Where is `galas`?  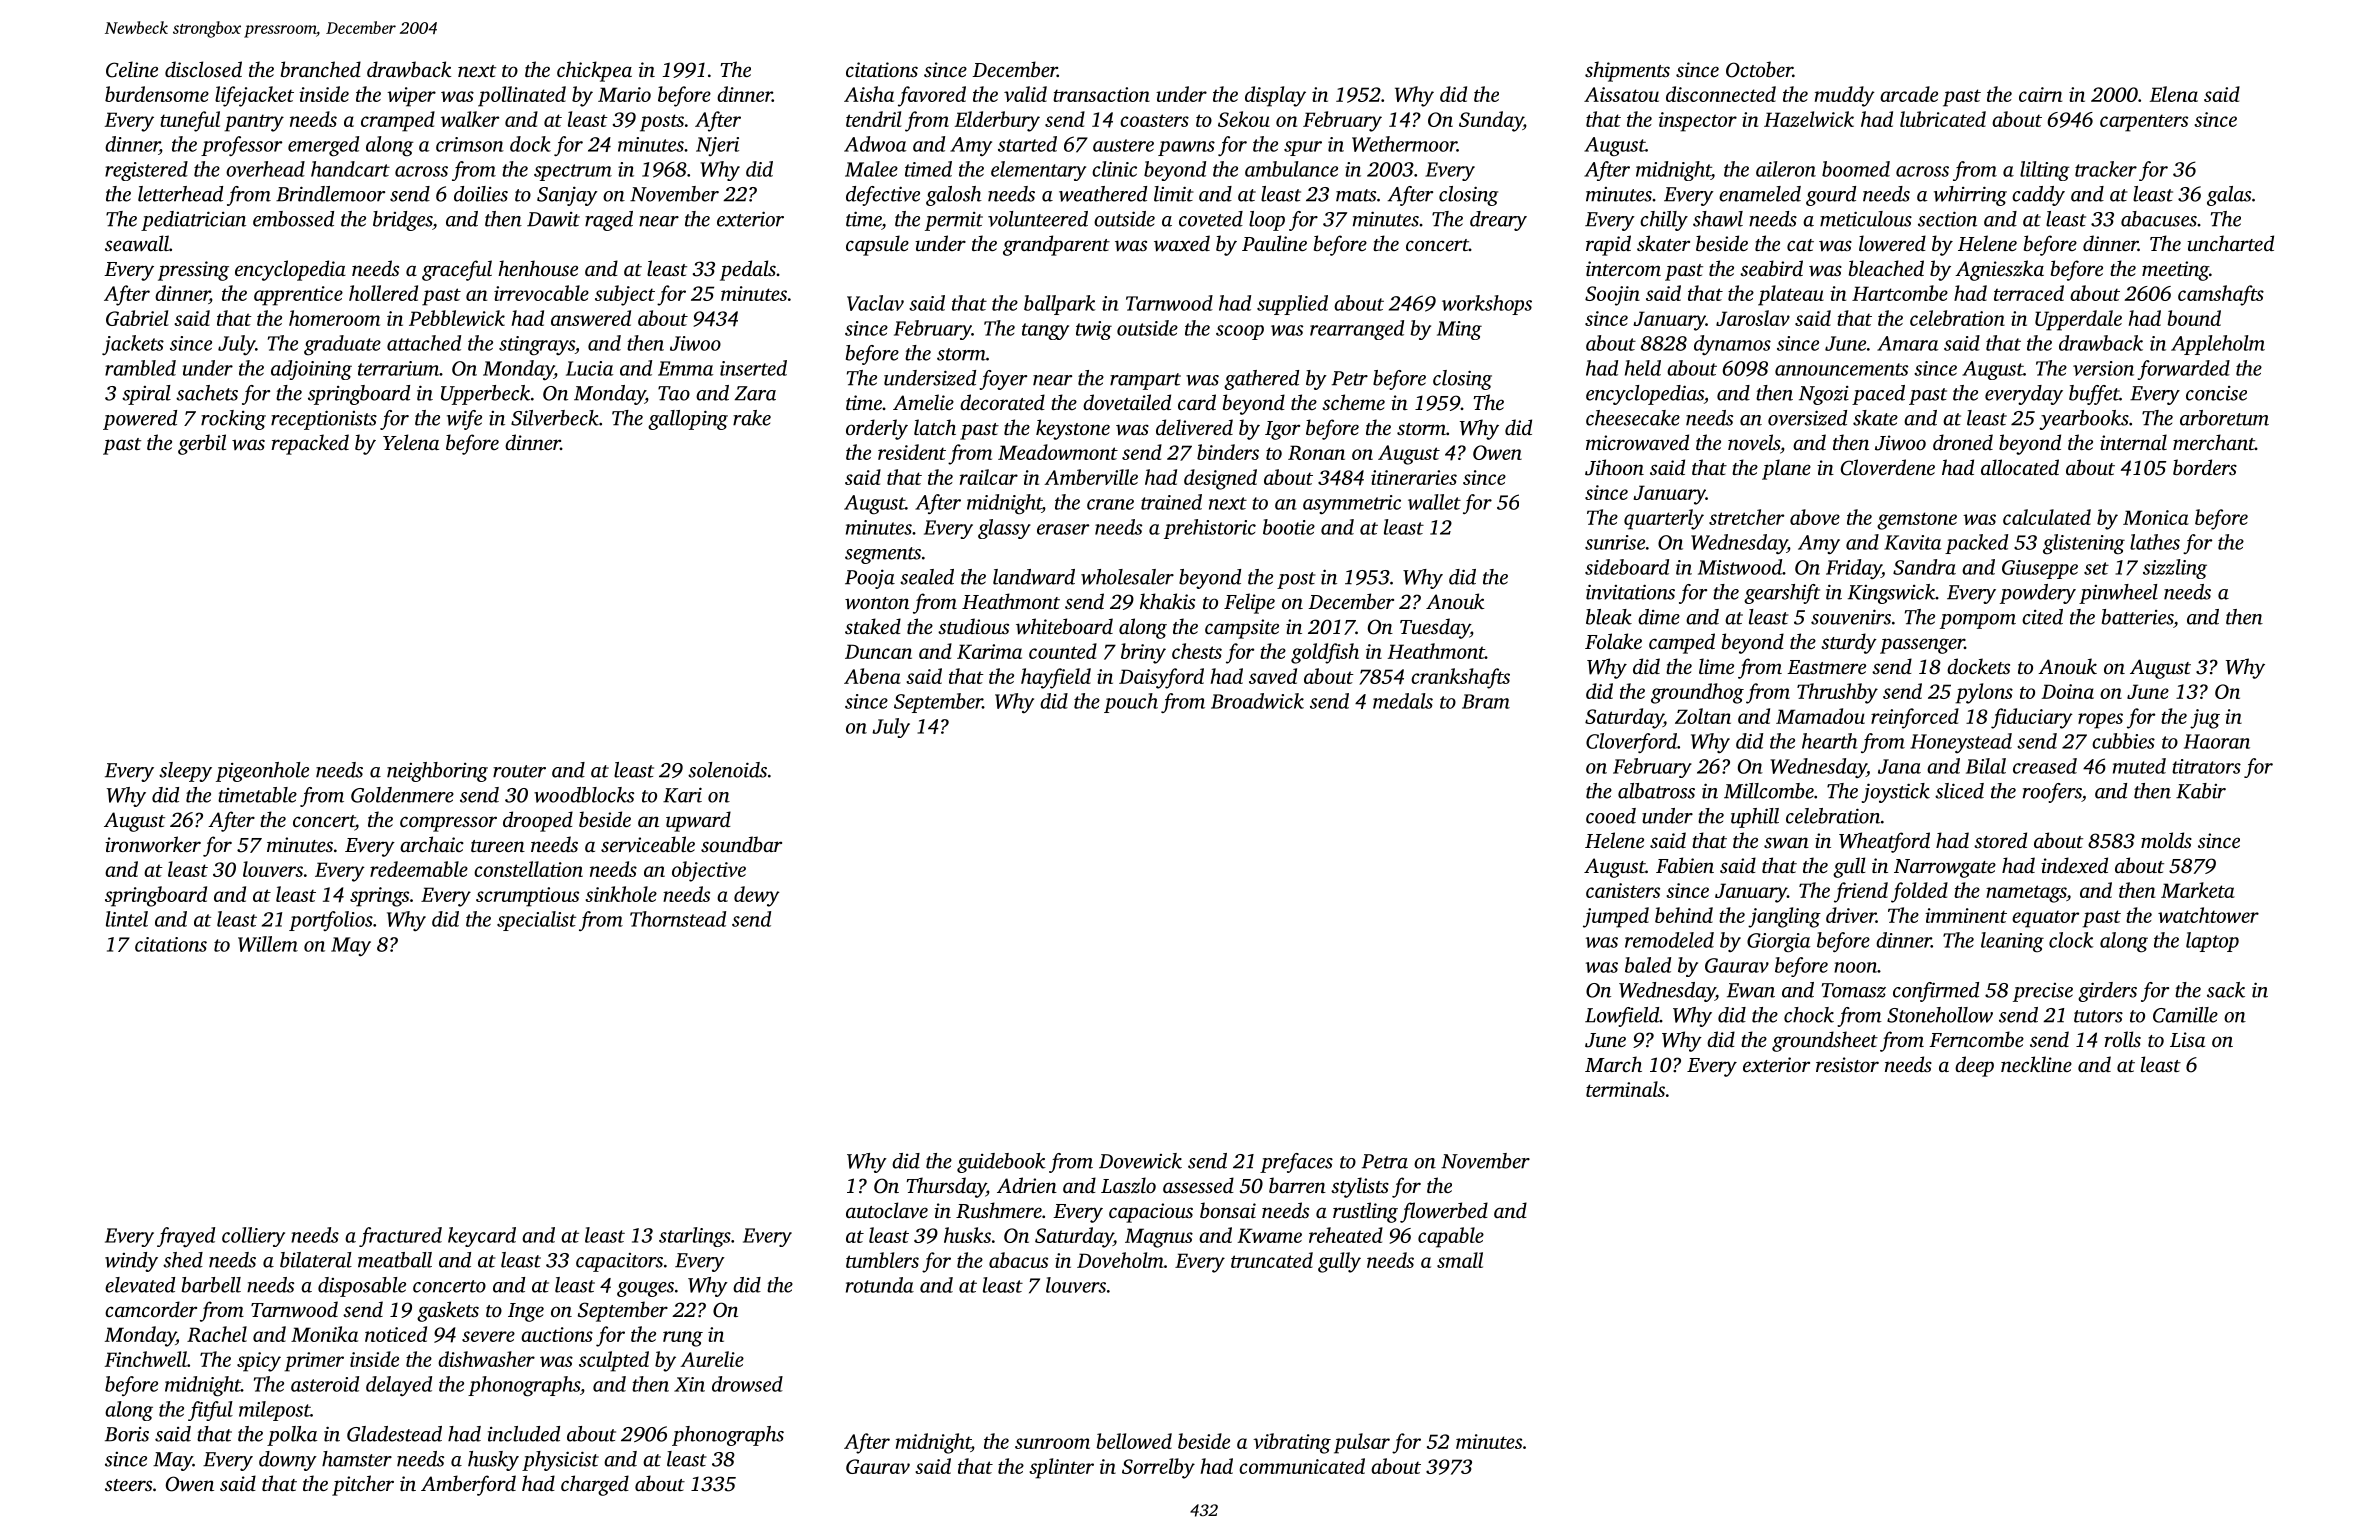 galas is located at coordinates (2229, 196).
